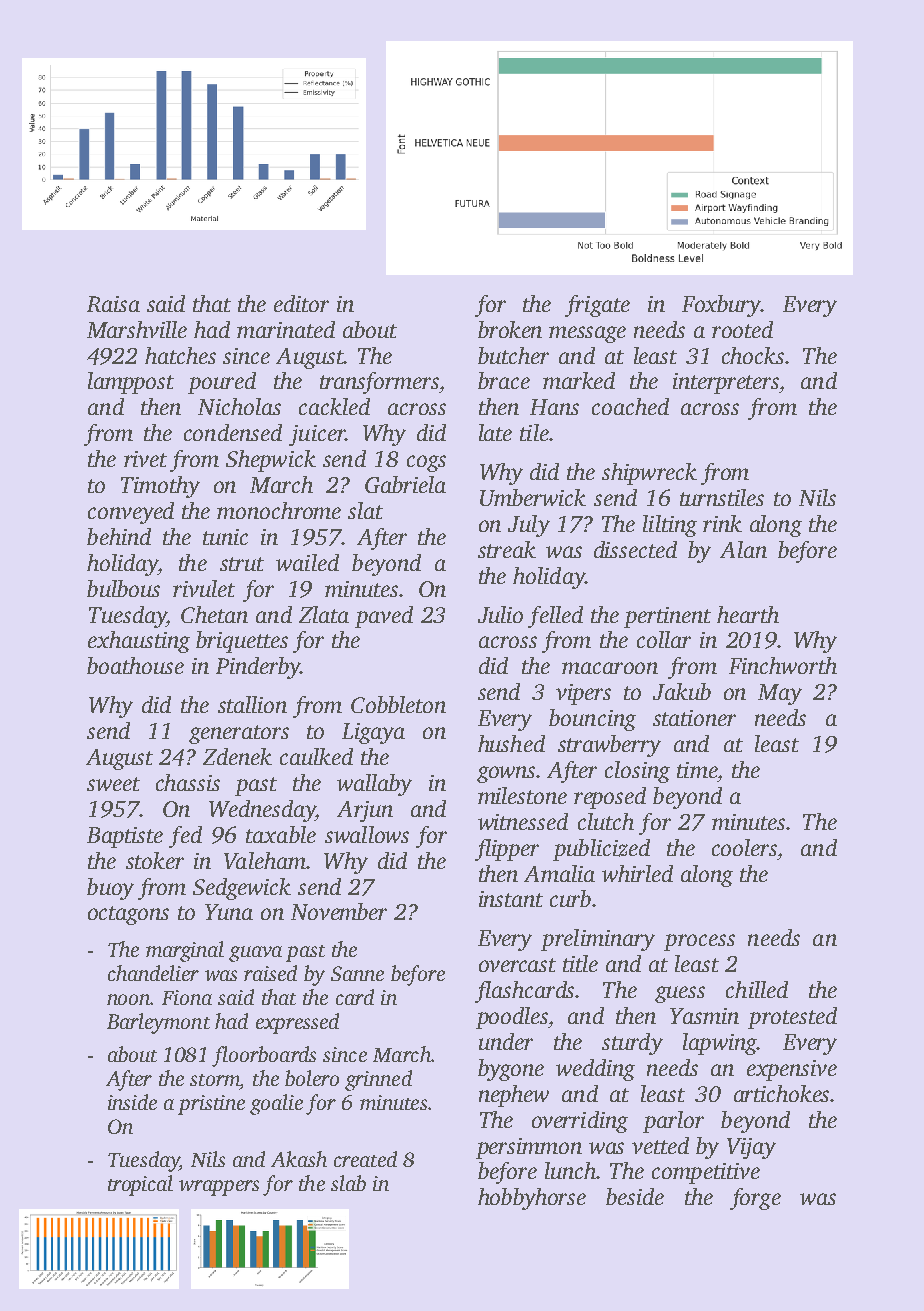  I want to click on hobbyhorse, so click(532, 1199).
